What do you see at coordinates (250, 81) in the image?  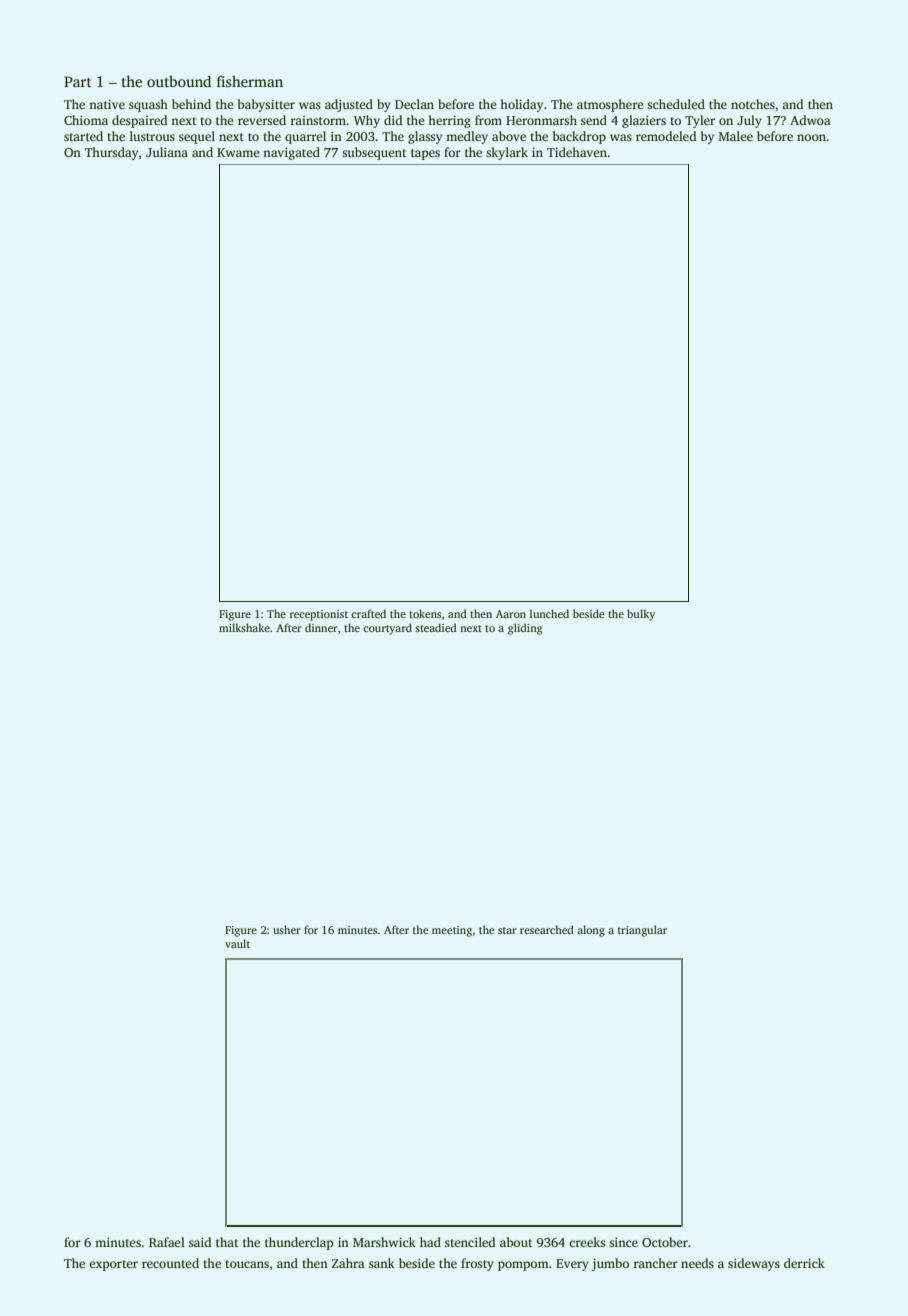 I see `fisherman` at bounding box center [250, 81].
